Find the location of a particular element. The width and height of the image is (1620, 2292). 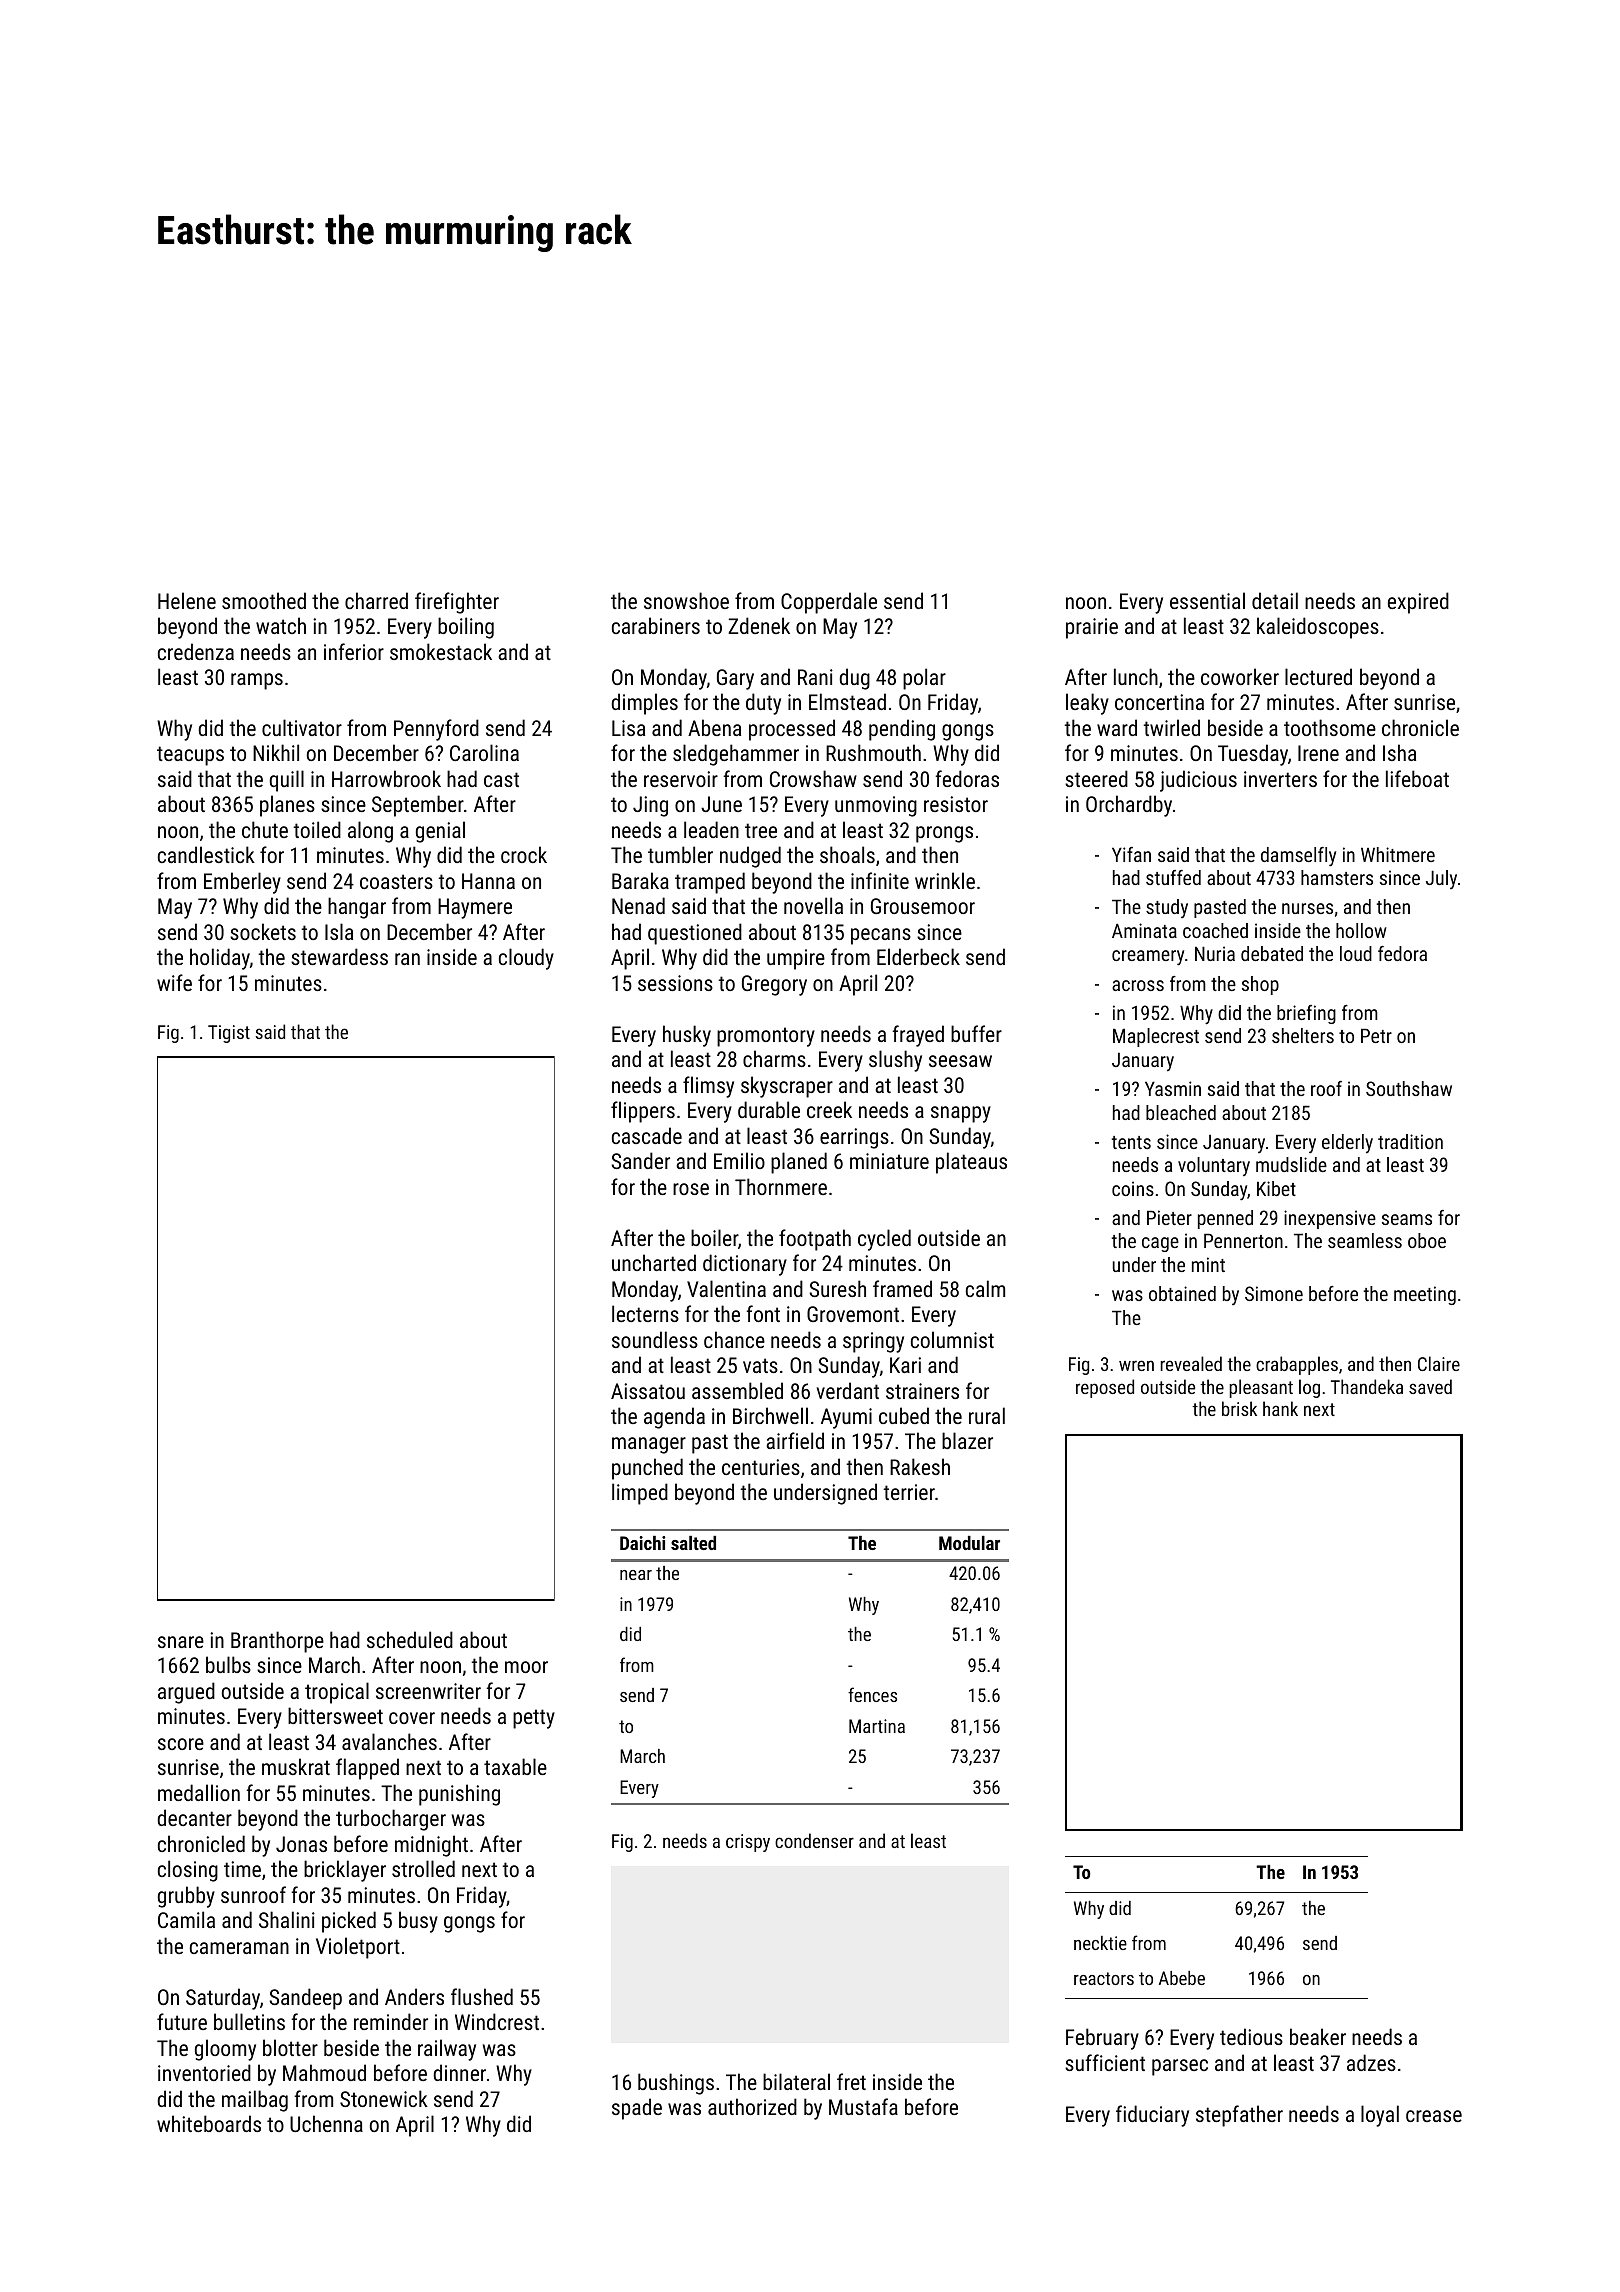

snare is located at coordinates (181, 1642).
